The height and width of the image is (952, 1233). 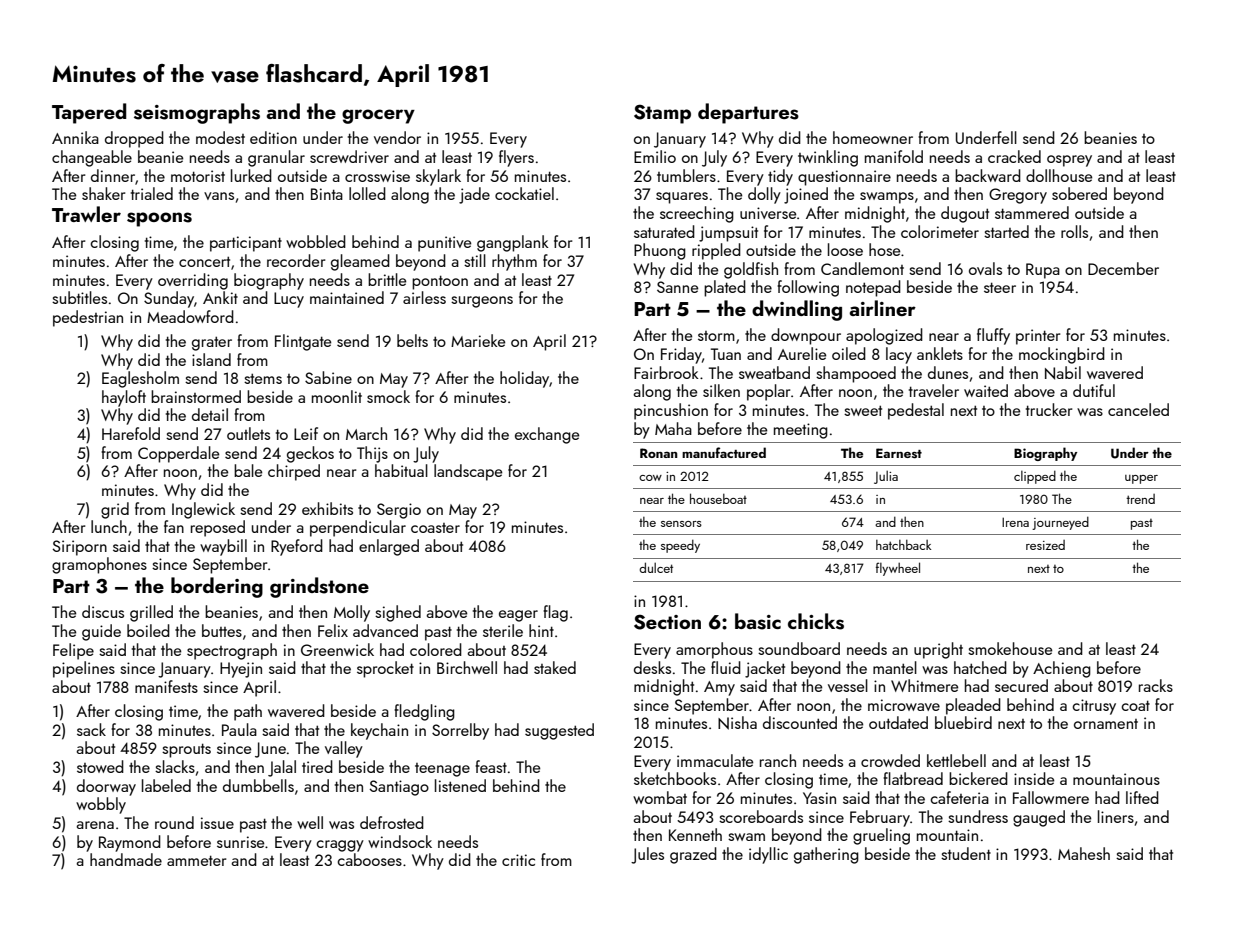 What do you see at coordinates (258, 785) in the image?
I see `dumbbells` at bounding box center [258, 785].
